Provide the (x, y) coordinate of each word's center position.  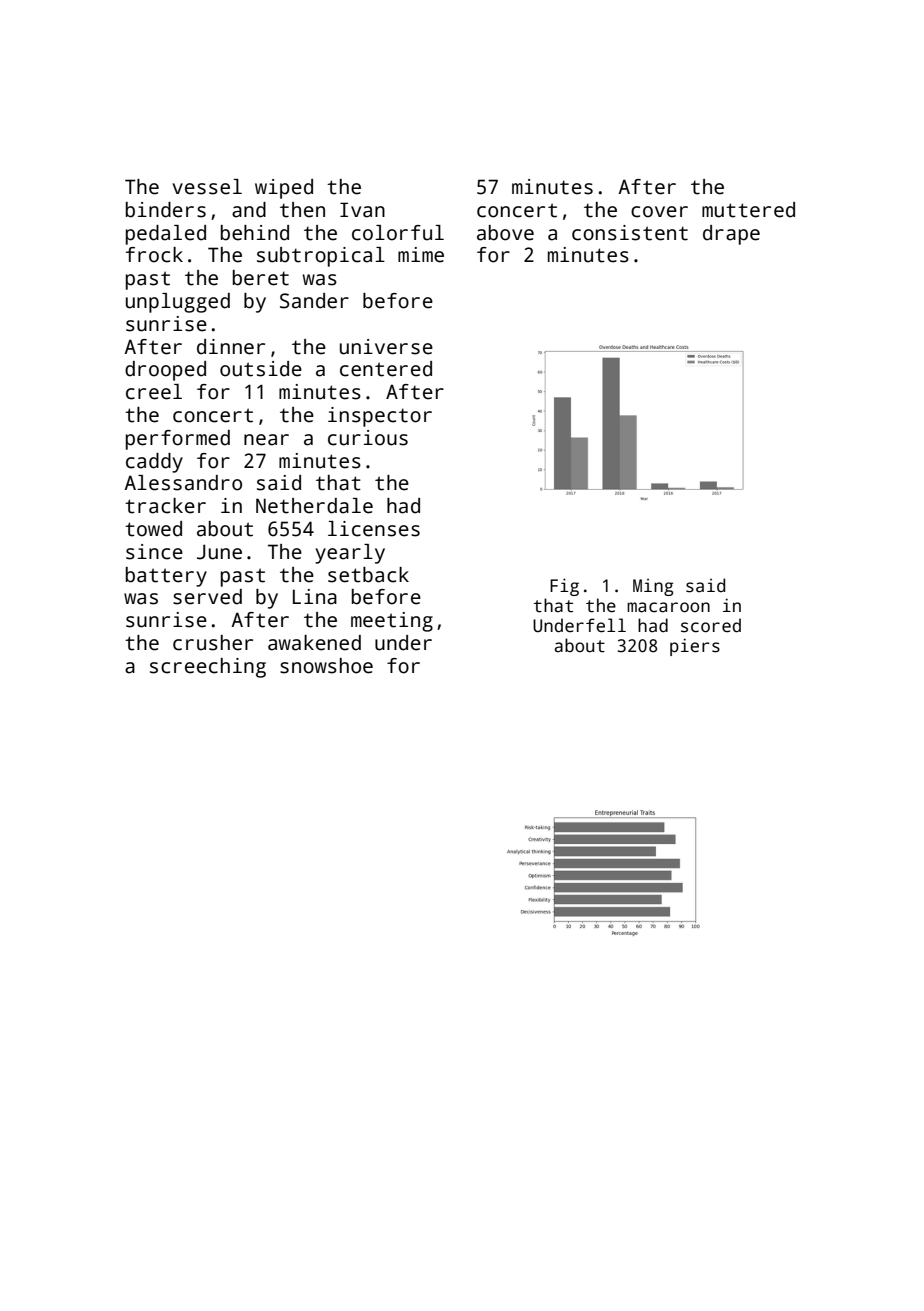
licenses (374, 529)
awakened (314, 643)
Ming (653, 587)
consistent (630, 233)
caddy (154, 463)
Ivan (362, 210)
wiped (284, 189)
